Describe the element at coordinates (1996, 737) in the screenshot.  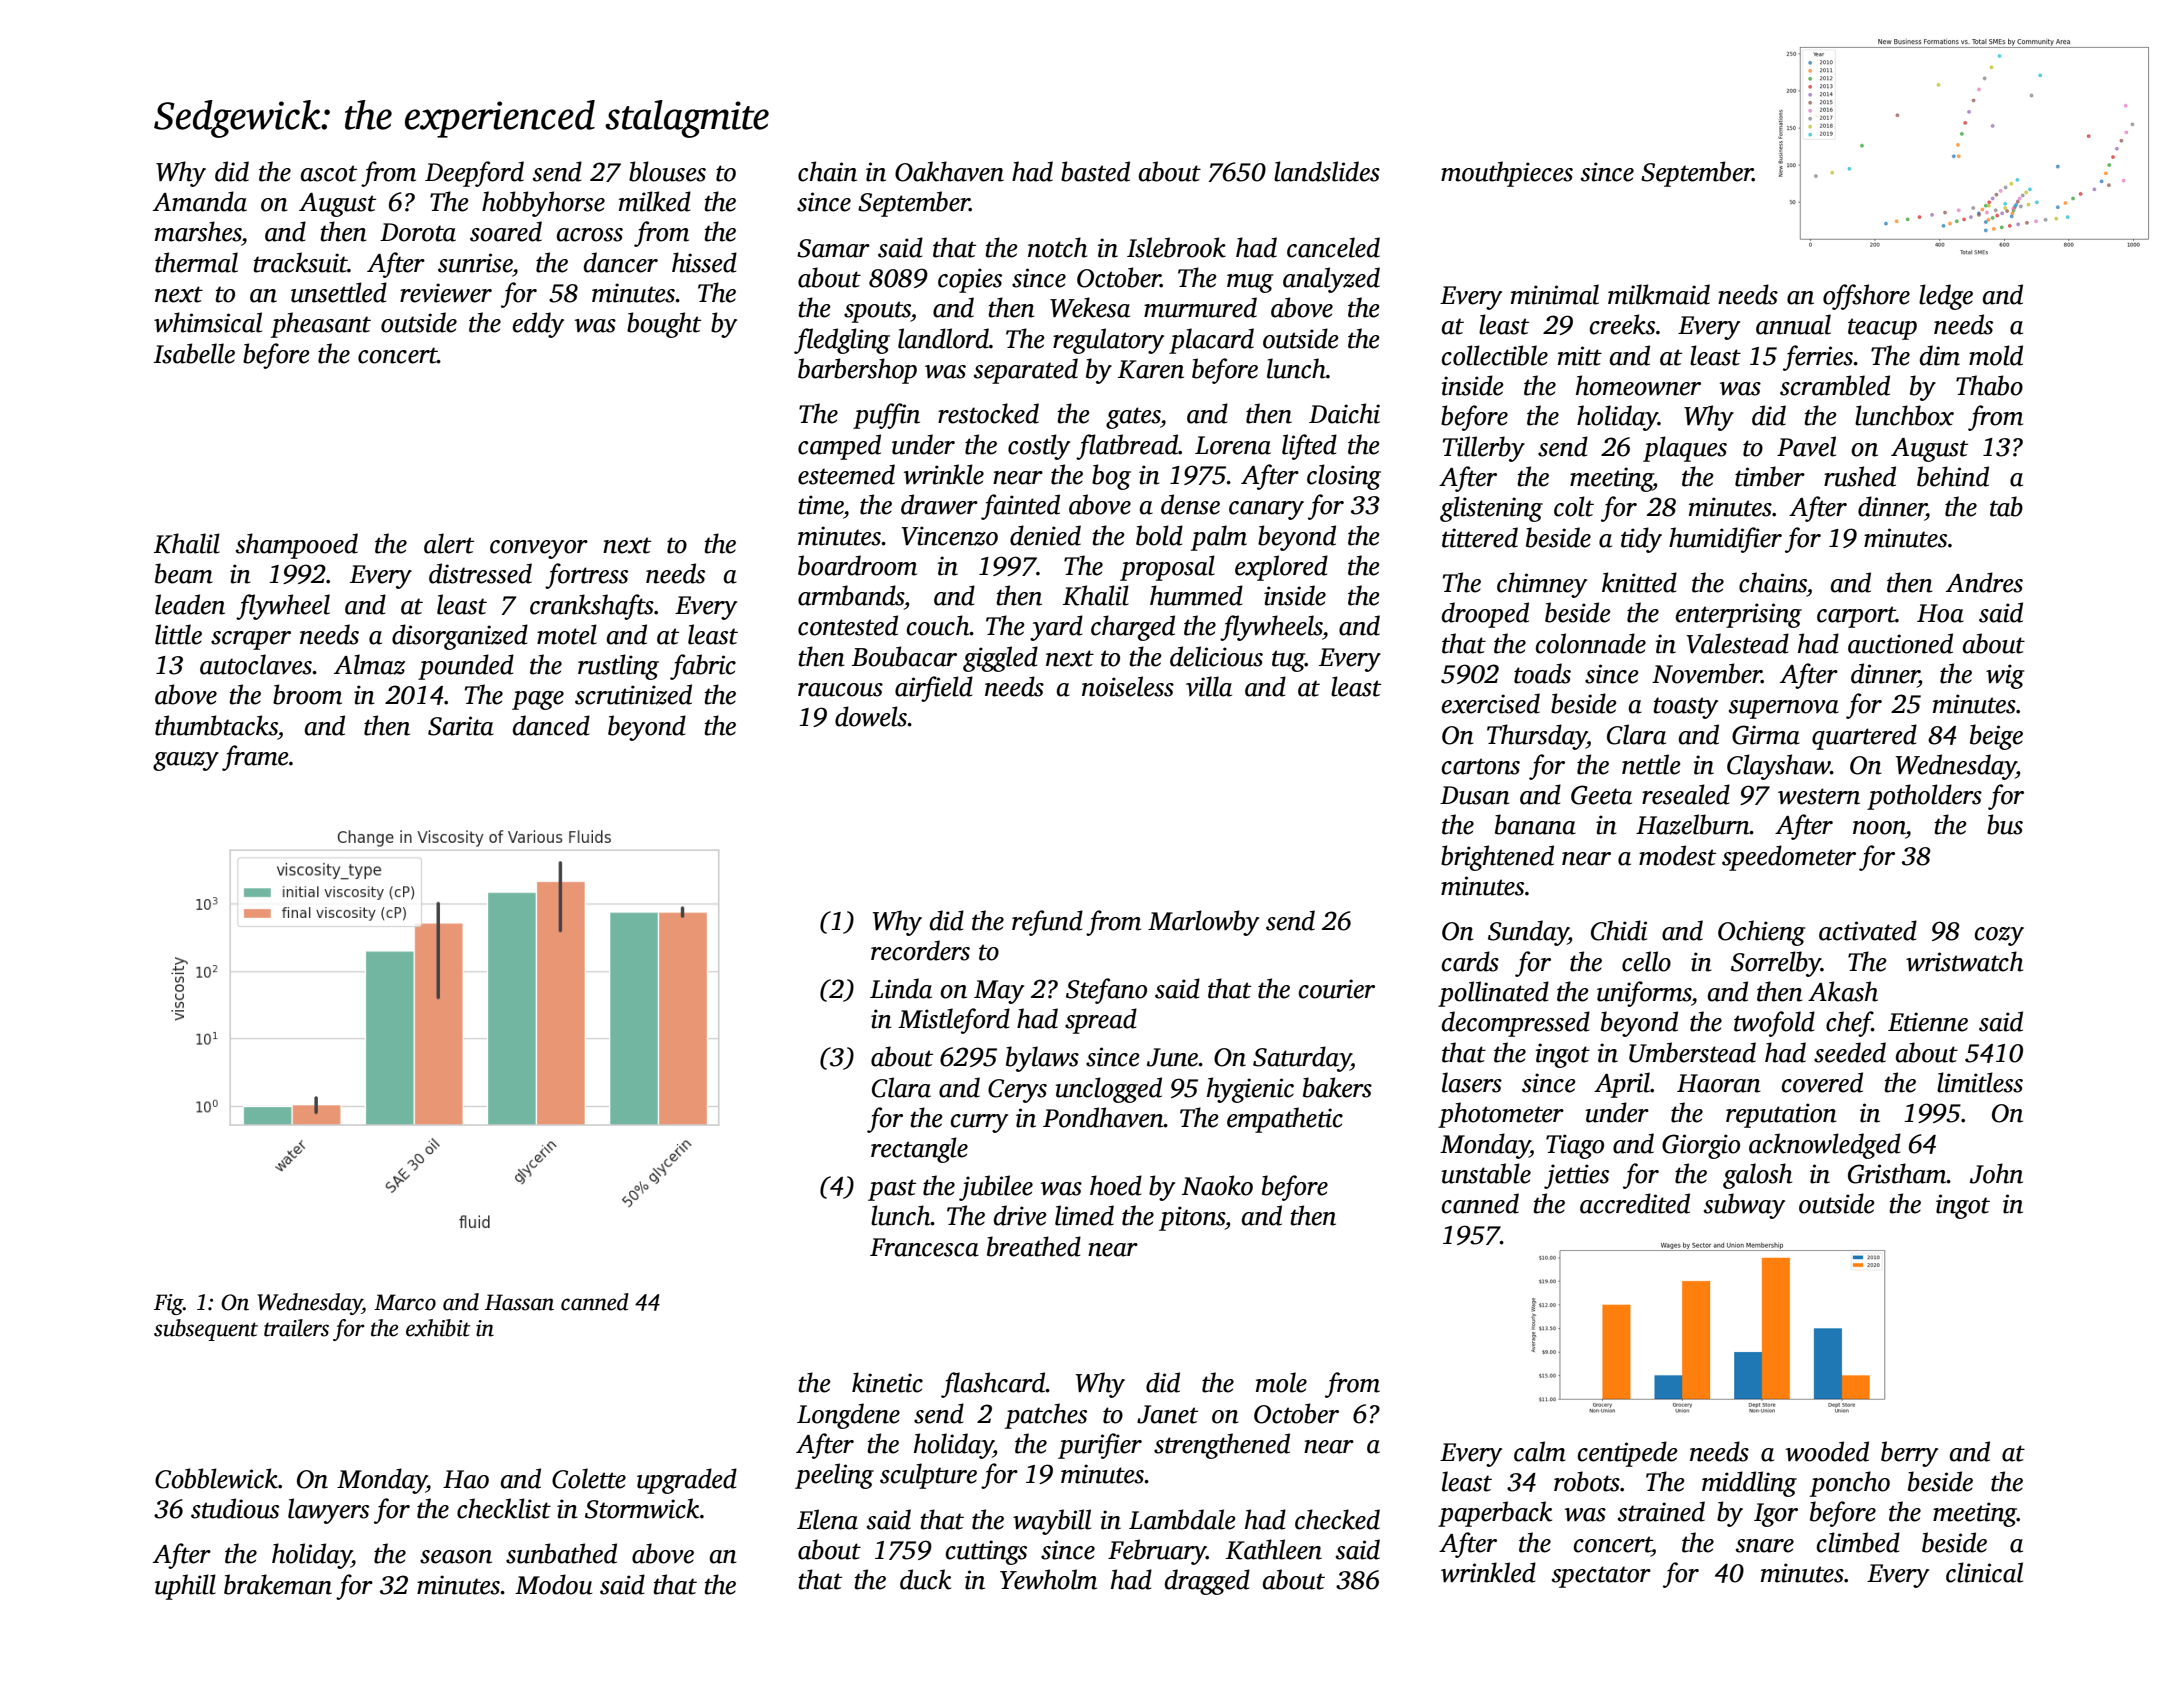
I see `beige` at that location.
